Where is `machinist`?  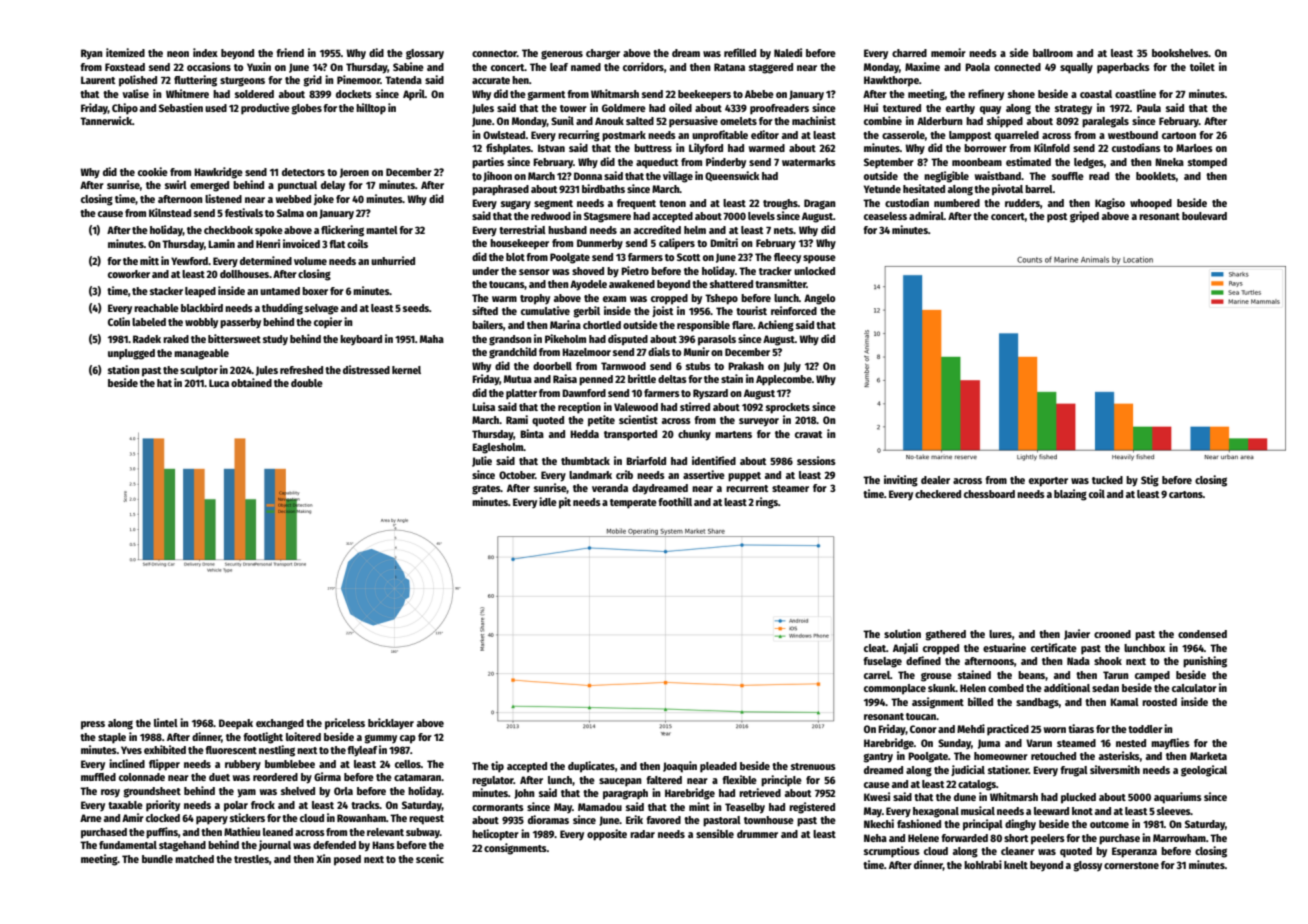
machinist is located at coordinates (814, 120).
